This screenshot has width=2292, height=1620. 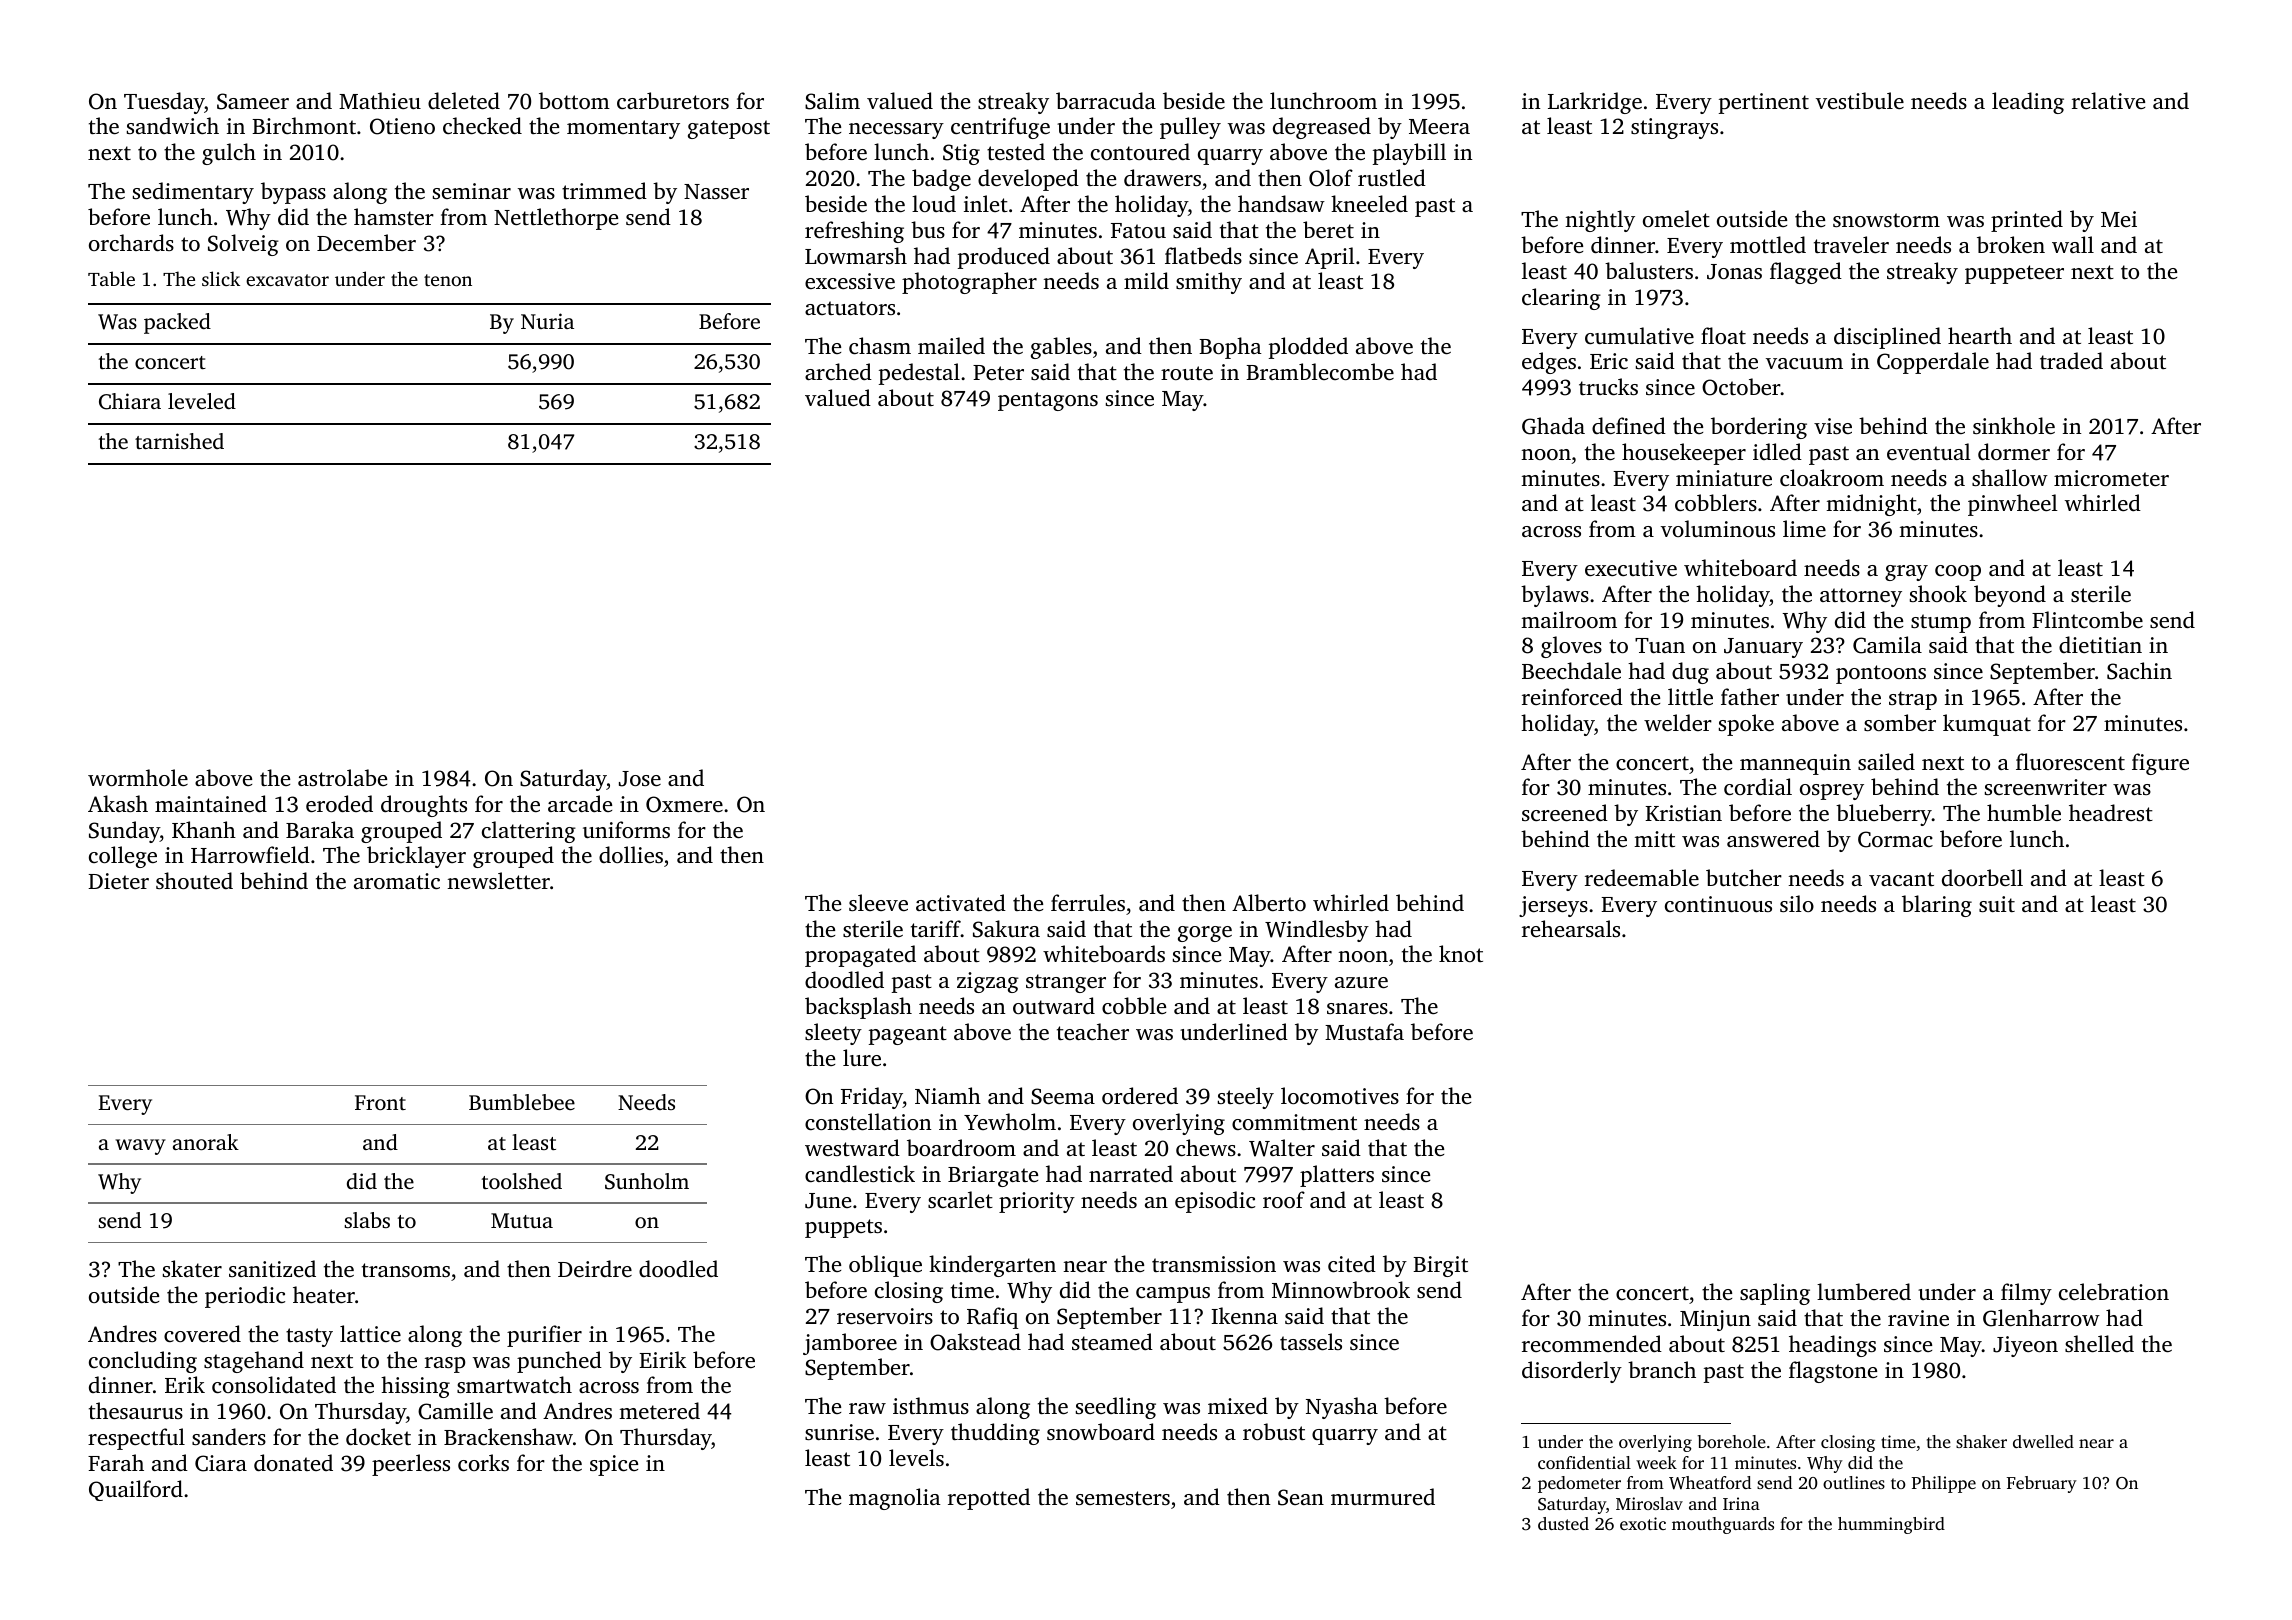 What do you see at coordinates (1929, 451) in the screenshot?
I see `eventual` at bounding box center [1929, 451].
